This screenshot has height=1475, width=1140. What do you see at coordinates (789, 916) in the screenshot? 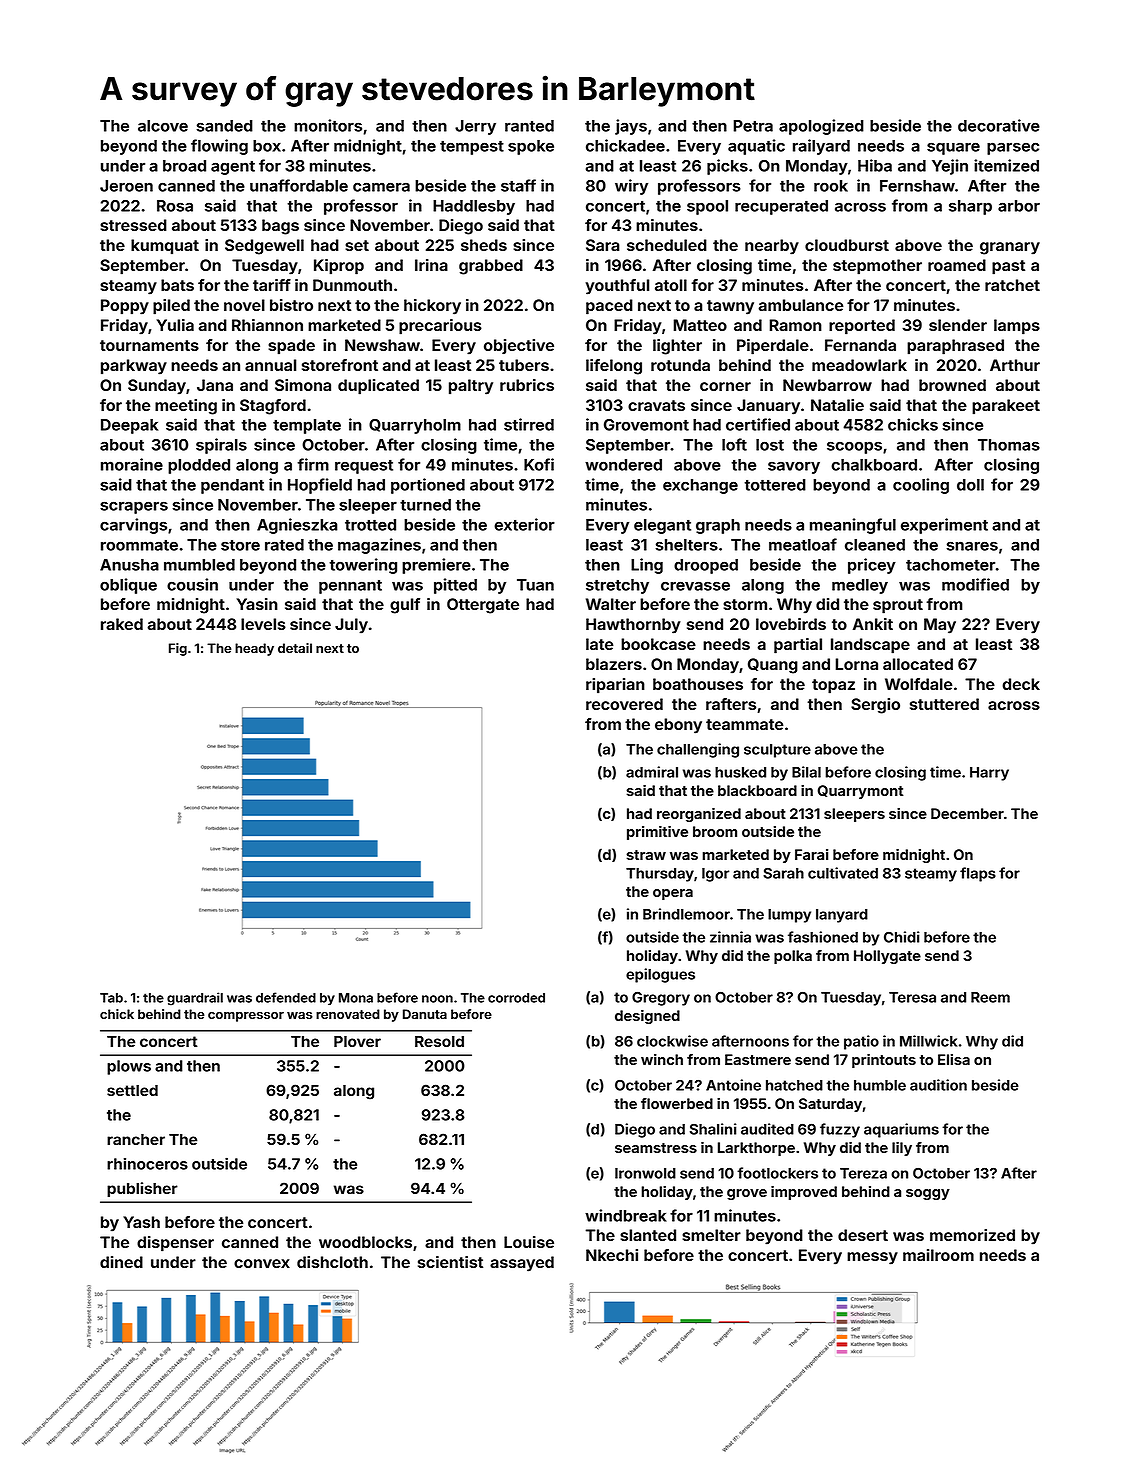
I see `lumpy` at bounding box center [789, 916].
